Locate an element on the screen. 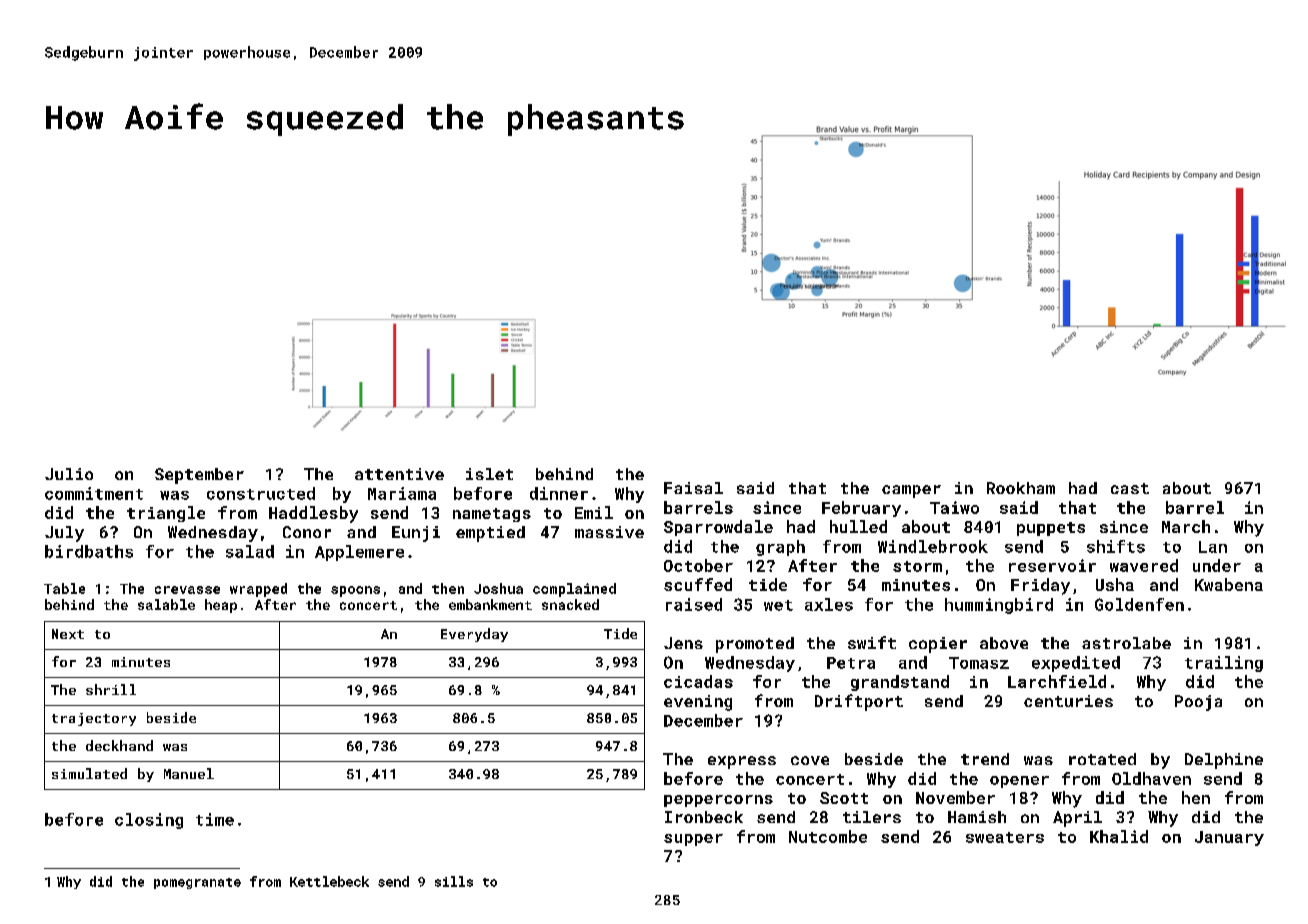 The image size is (1308, 924). shrill is located at coordinates (111, 689).
